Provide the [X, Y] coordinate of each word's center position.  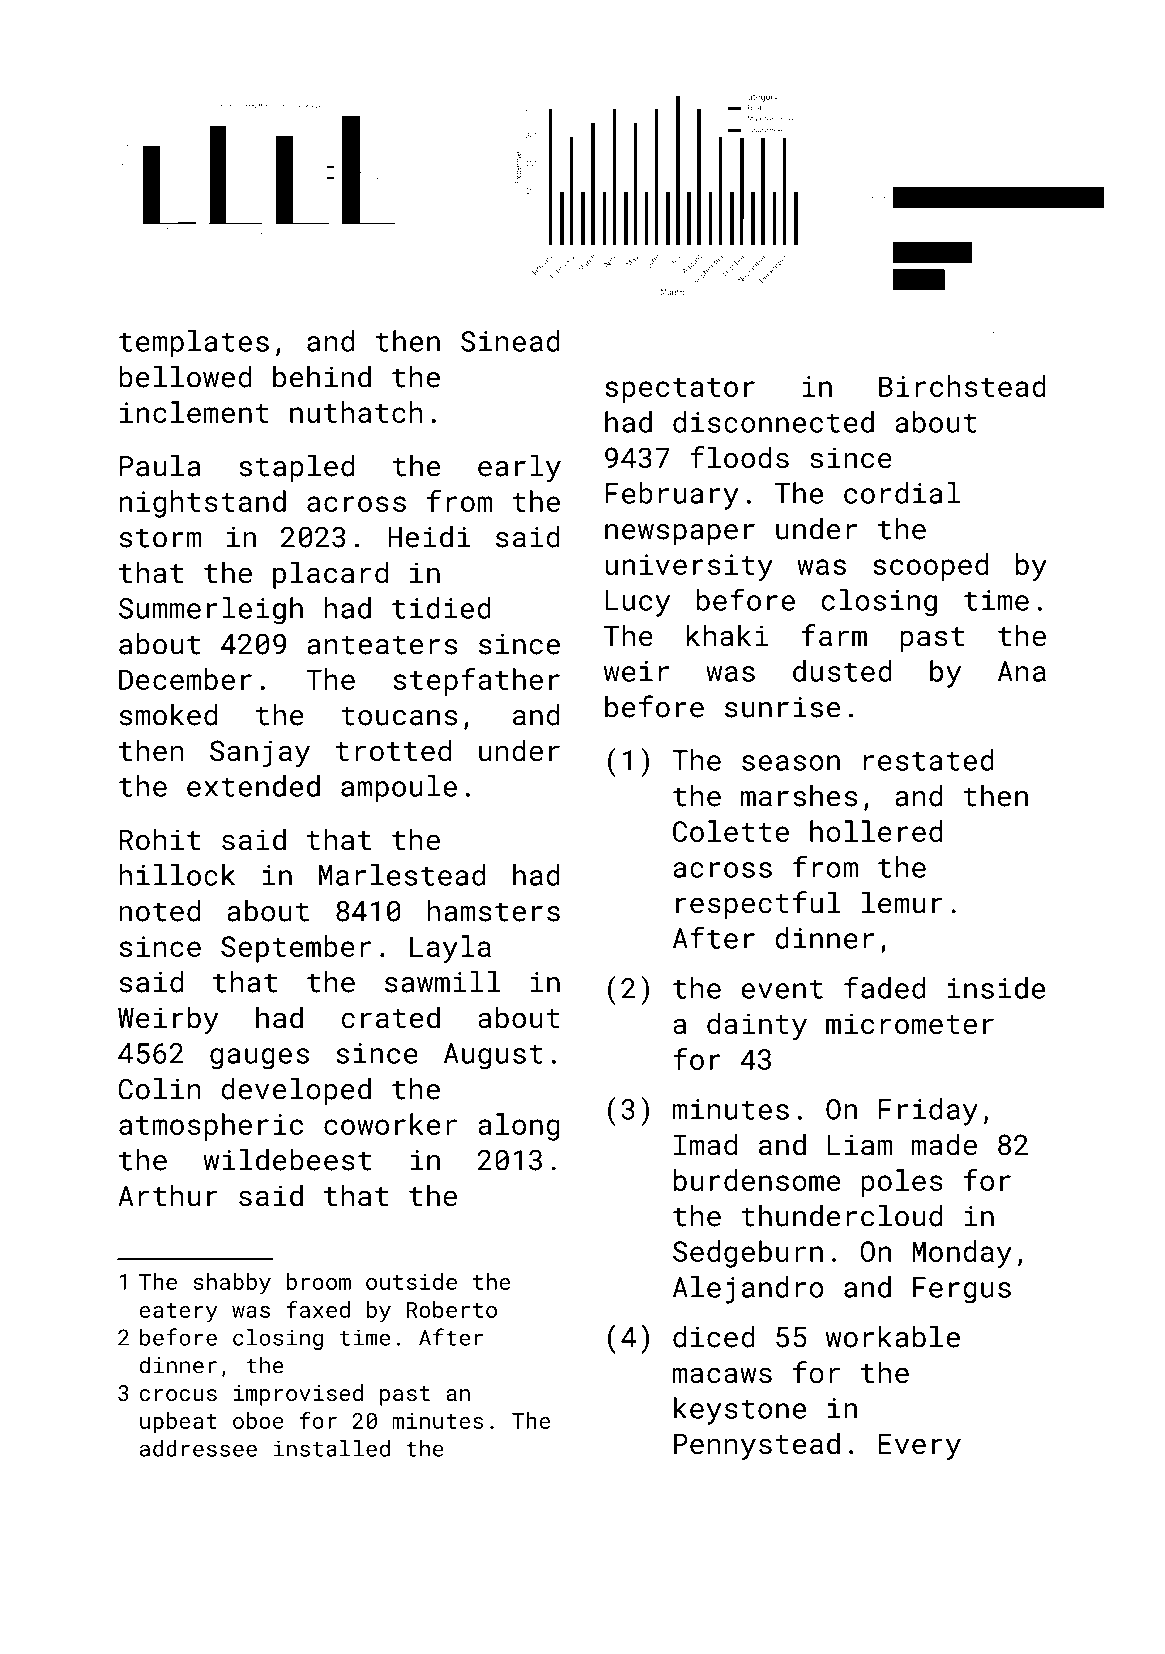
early [519, 469]
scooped [930, 567]
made [944, 1144]
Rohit [160, 839]
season [791, 763]
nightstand [202, 504]
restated [929, 760]
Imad [705, 1144]
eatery [178, 1313]
